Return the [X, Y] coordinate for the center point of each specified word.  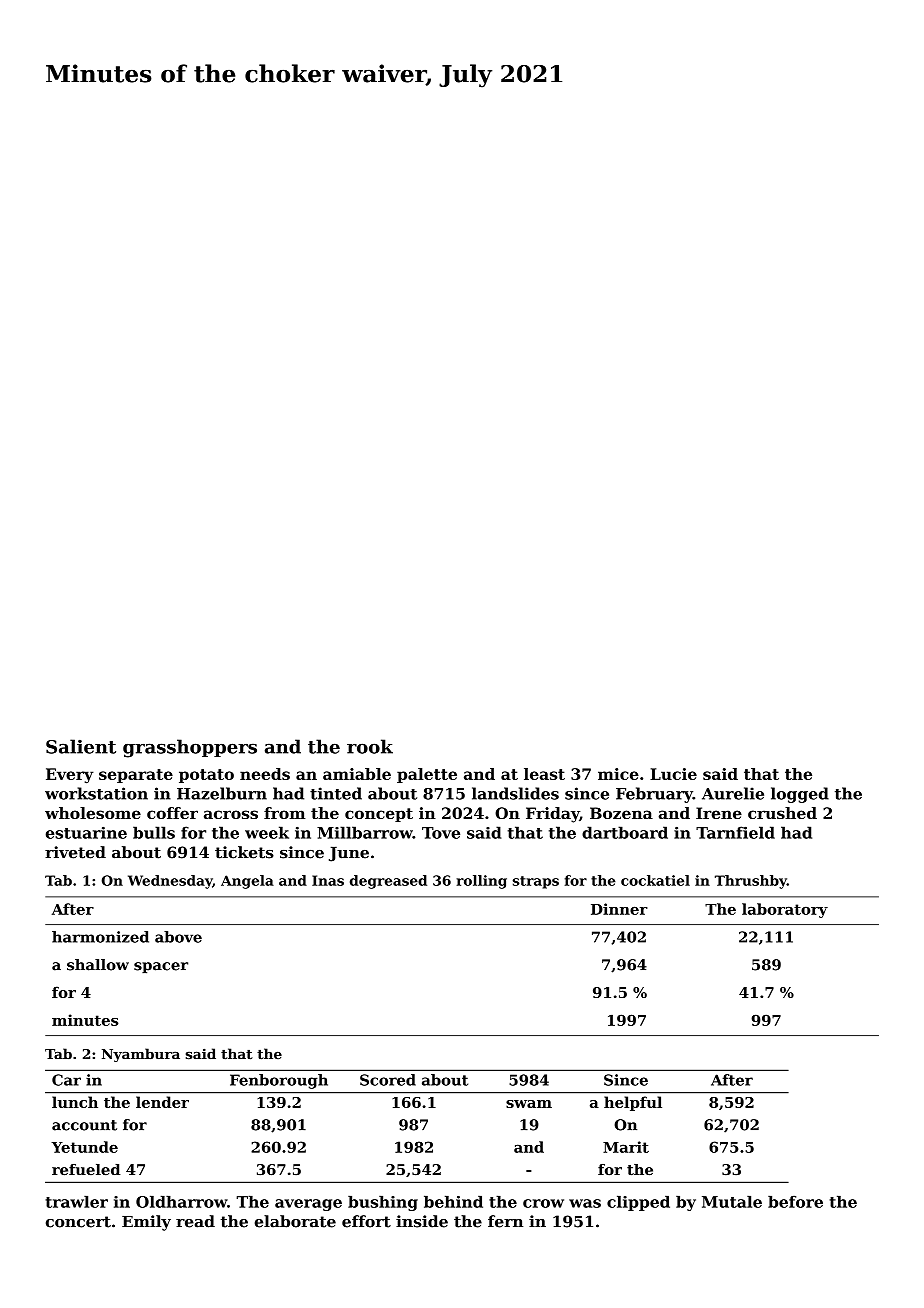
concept [379, 815]
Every [70, 775]
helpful [633, 1103]
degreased [388, 882]
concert [78, 1222]
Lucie [673, 774]
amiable [357, 774]
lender [162, 1102]
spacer [161, 967]
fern [505, 1221]
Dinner [619, 909]
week [267, 832]
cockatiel [655, 880]
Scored [388, 1080]
